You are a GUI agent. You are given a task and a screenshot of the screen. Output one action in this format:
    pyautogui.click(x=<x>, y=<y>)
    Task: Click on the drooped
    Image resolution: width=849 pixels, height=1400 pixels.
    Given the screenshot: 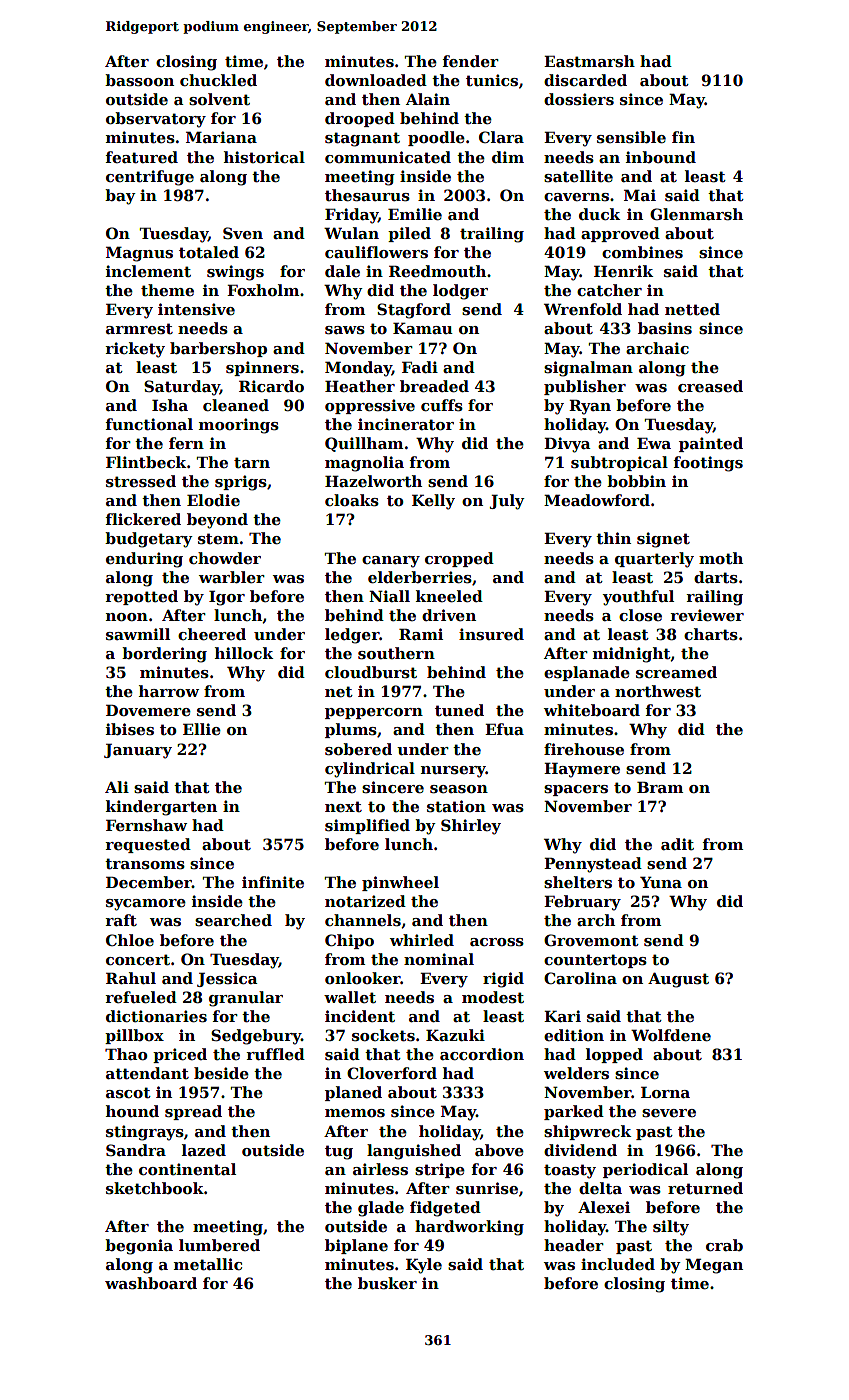 What is the action you would take?
    pyautogui.click(x=360, y=119)
